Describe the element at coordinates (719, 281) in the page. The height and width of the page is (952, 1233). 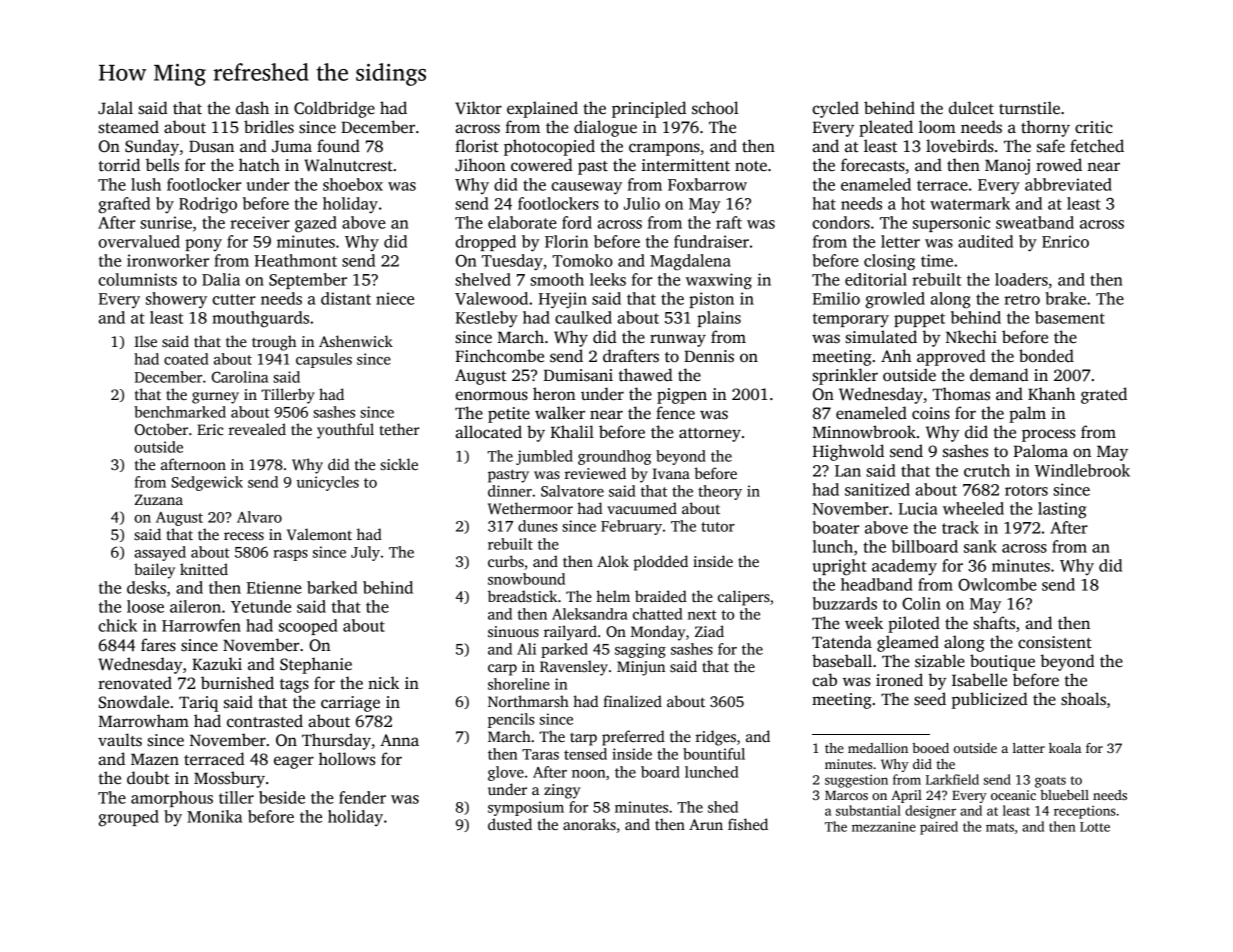
I see `waxwing` at that location.
